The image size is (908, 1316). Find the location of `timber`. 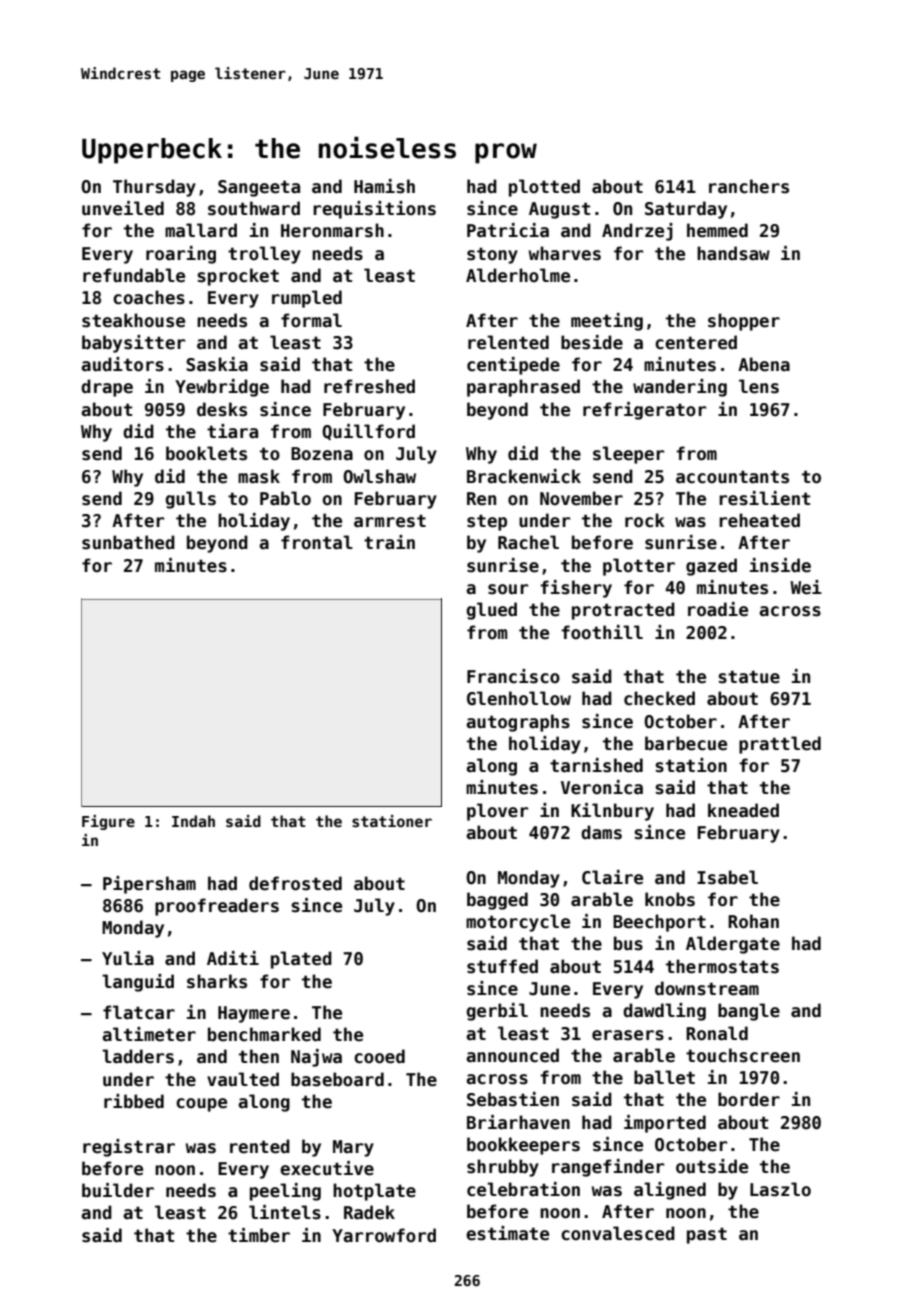

timber is located at coordinates (259, 1235).
